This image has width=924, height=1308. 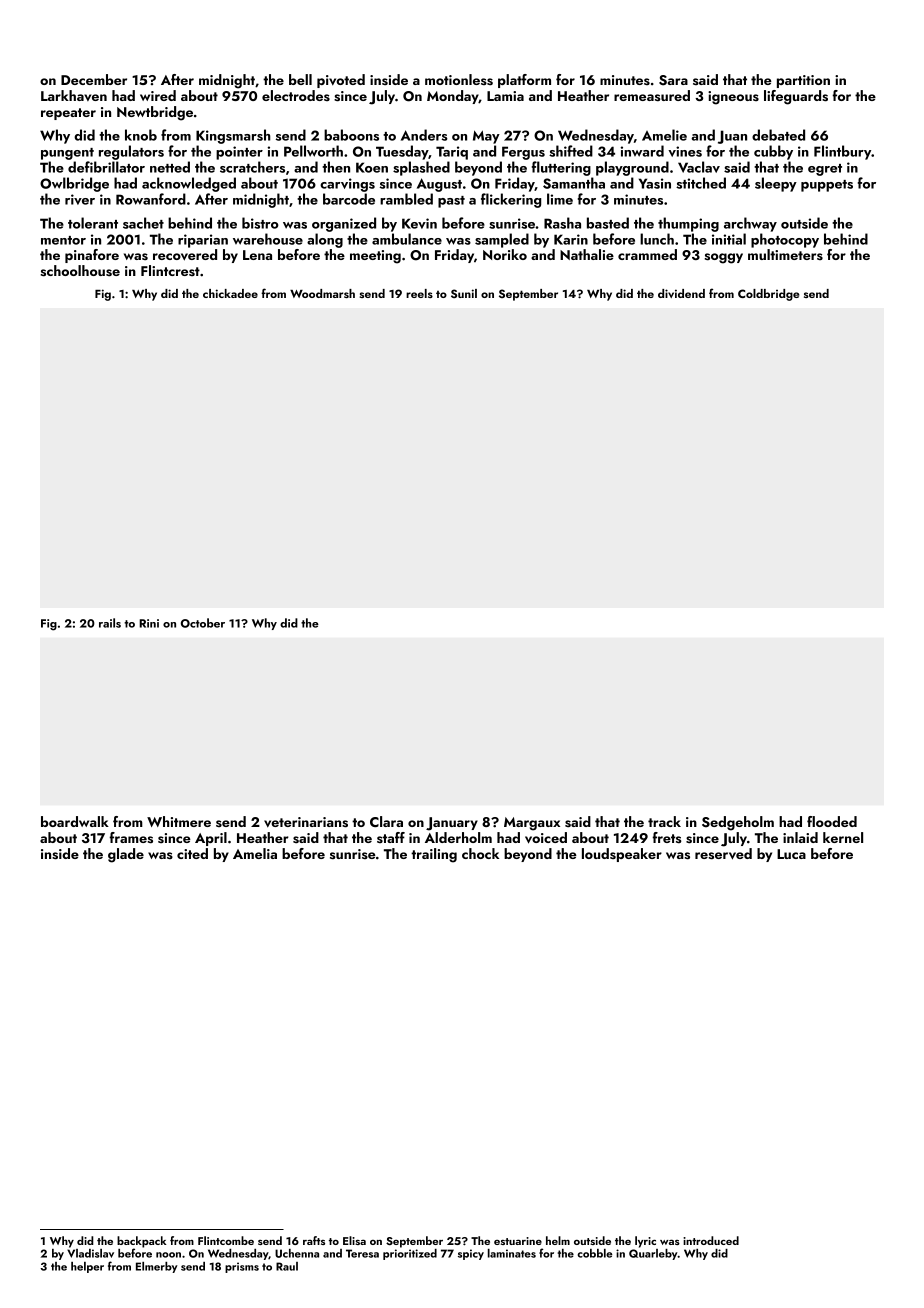 I want to click on bell, so click(x=300, y=79).
